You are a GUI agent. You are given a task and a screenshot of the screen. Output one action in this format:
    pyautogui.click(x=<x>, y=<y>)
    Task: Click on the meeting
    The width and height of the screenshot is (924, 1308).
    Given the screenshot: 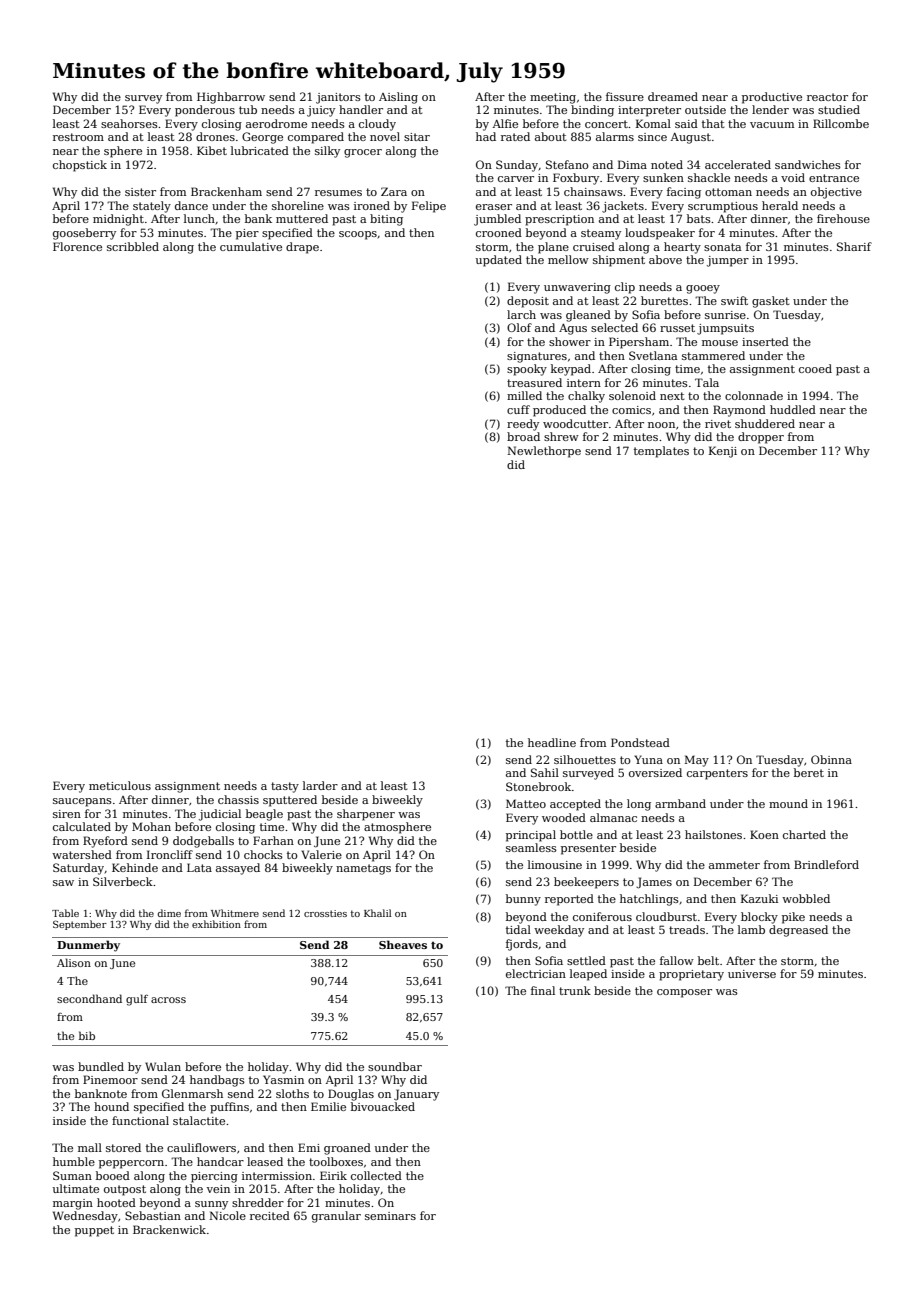 What is the action you would take?
    pyautogui.click(x=553, y=98)
